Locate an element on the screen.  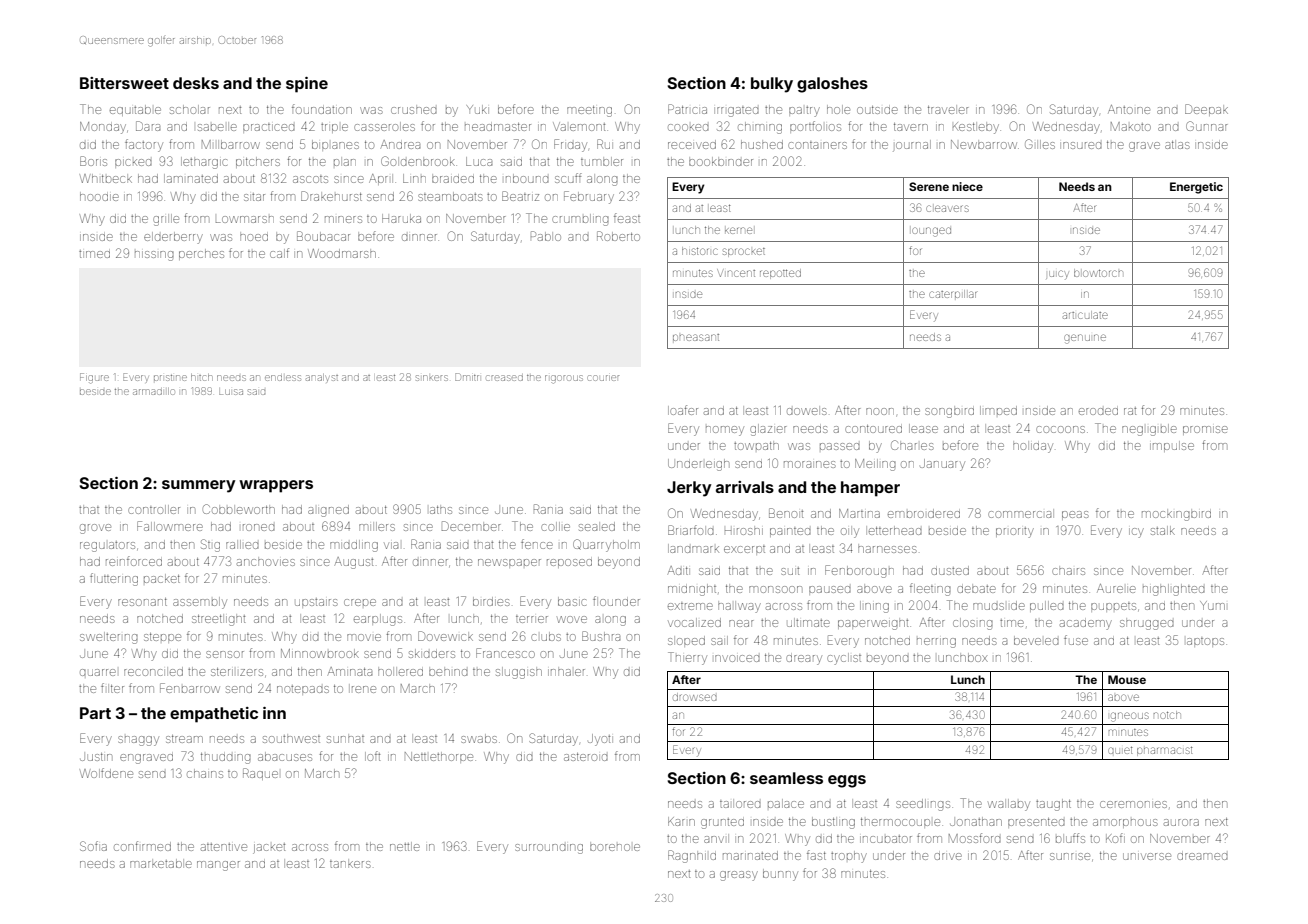
sinkers is located at coordinates (432, 378).
